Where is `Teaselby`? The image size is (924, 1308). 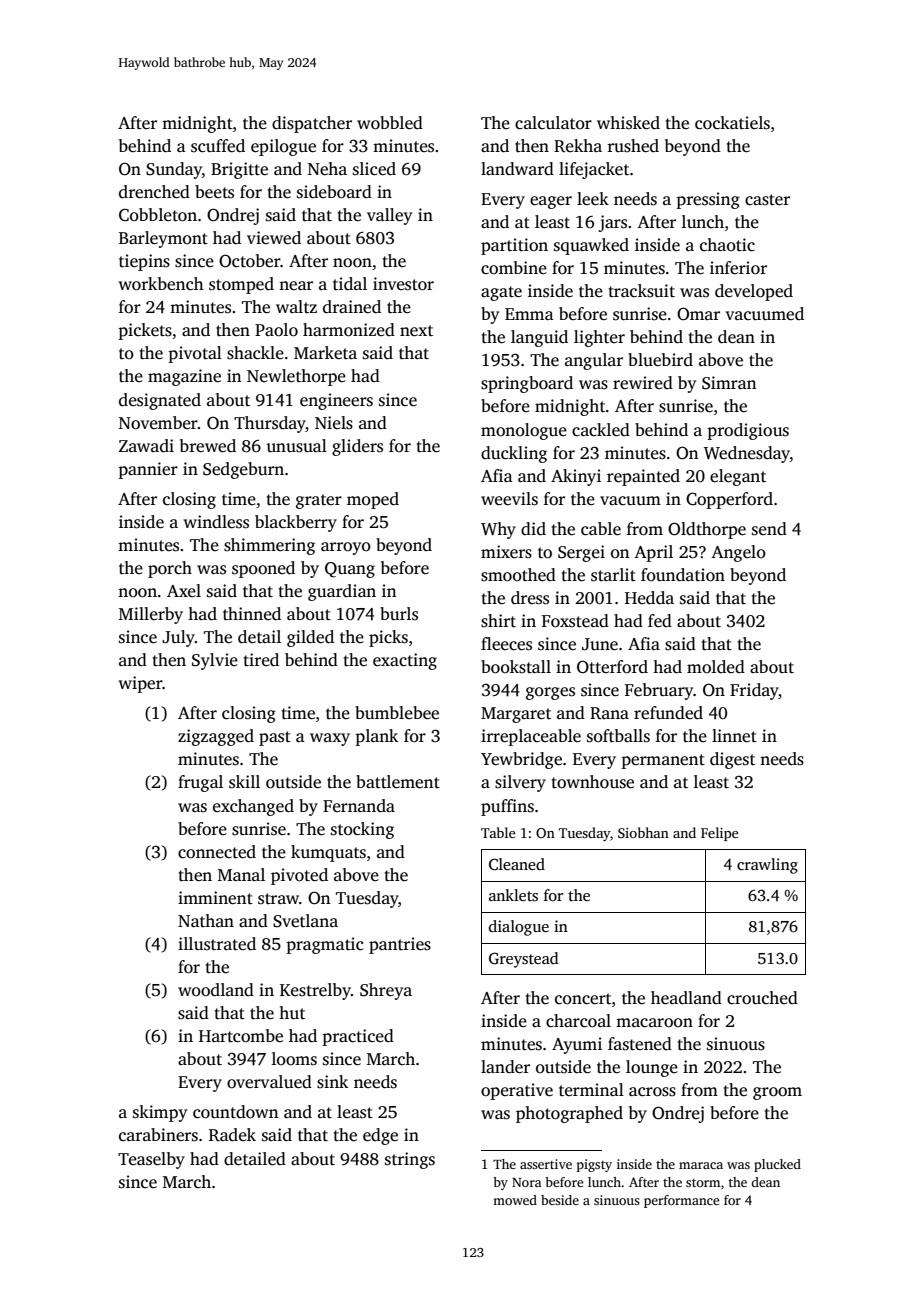
Teaselby is located at coordinates (151, 1160).
